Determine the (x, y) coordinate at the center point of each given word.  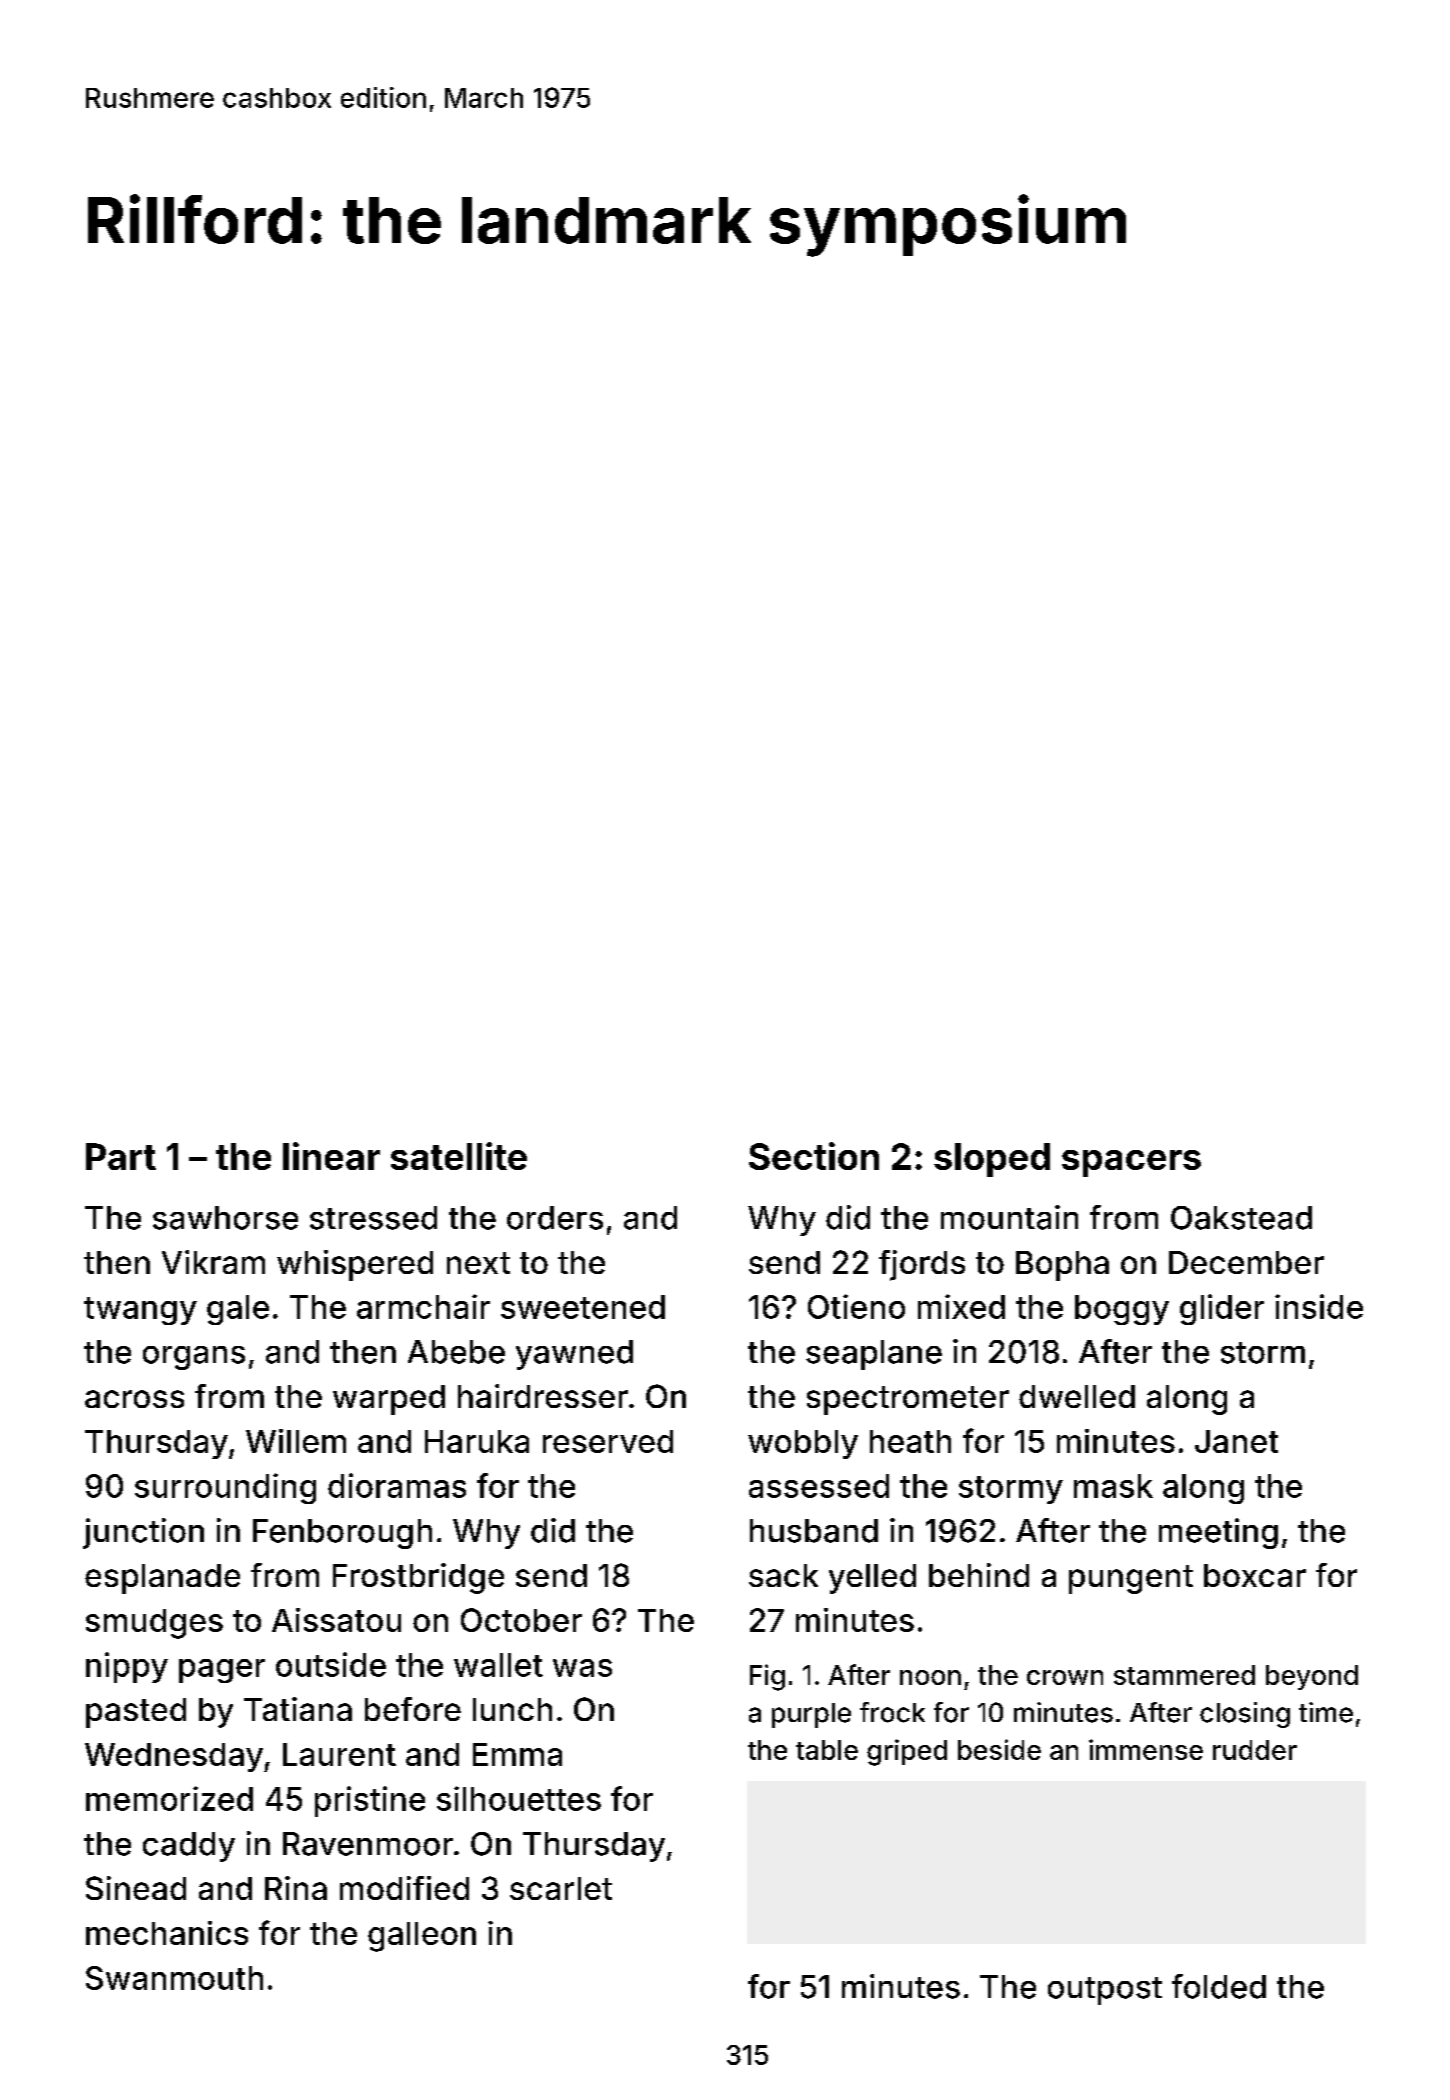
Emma (517, 1754)
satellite (459, 1156)
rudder (1255, 1750)
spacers (1131, 1163)
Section (814, 1156)
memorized (169, 1798)
